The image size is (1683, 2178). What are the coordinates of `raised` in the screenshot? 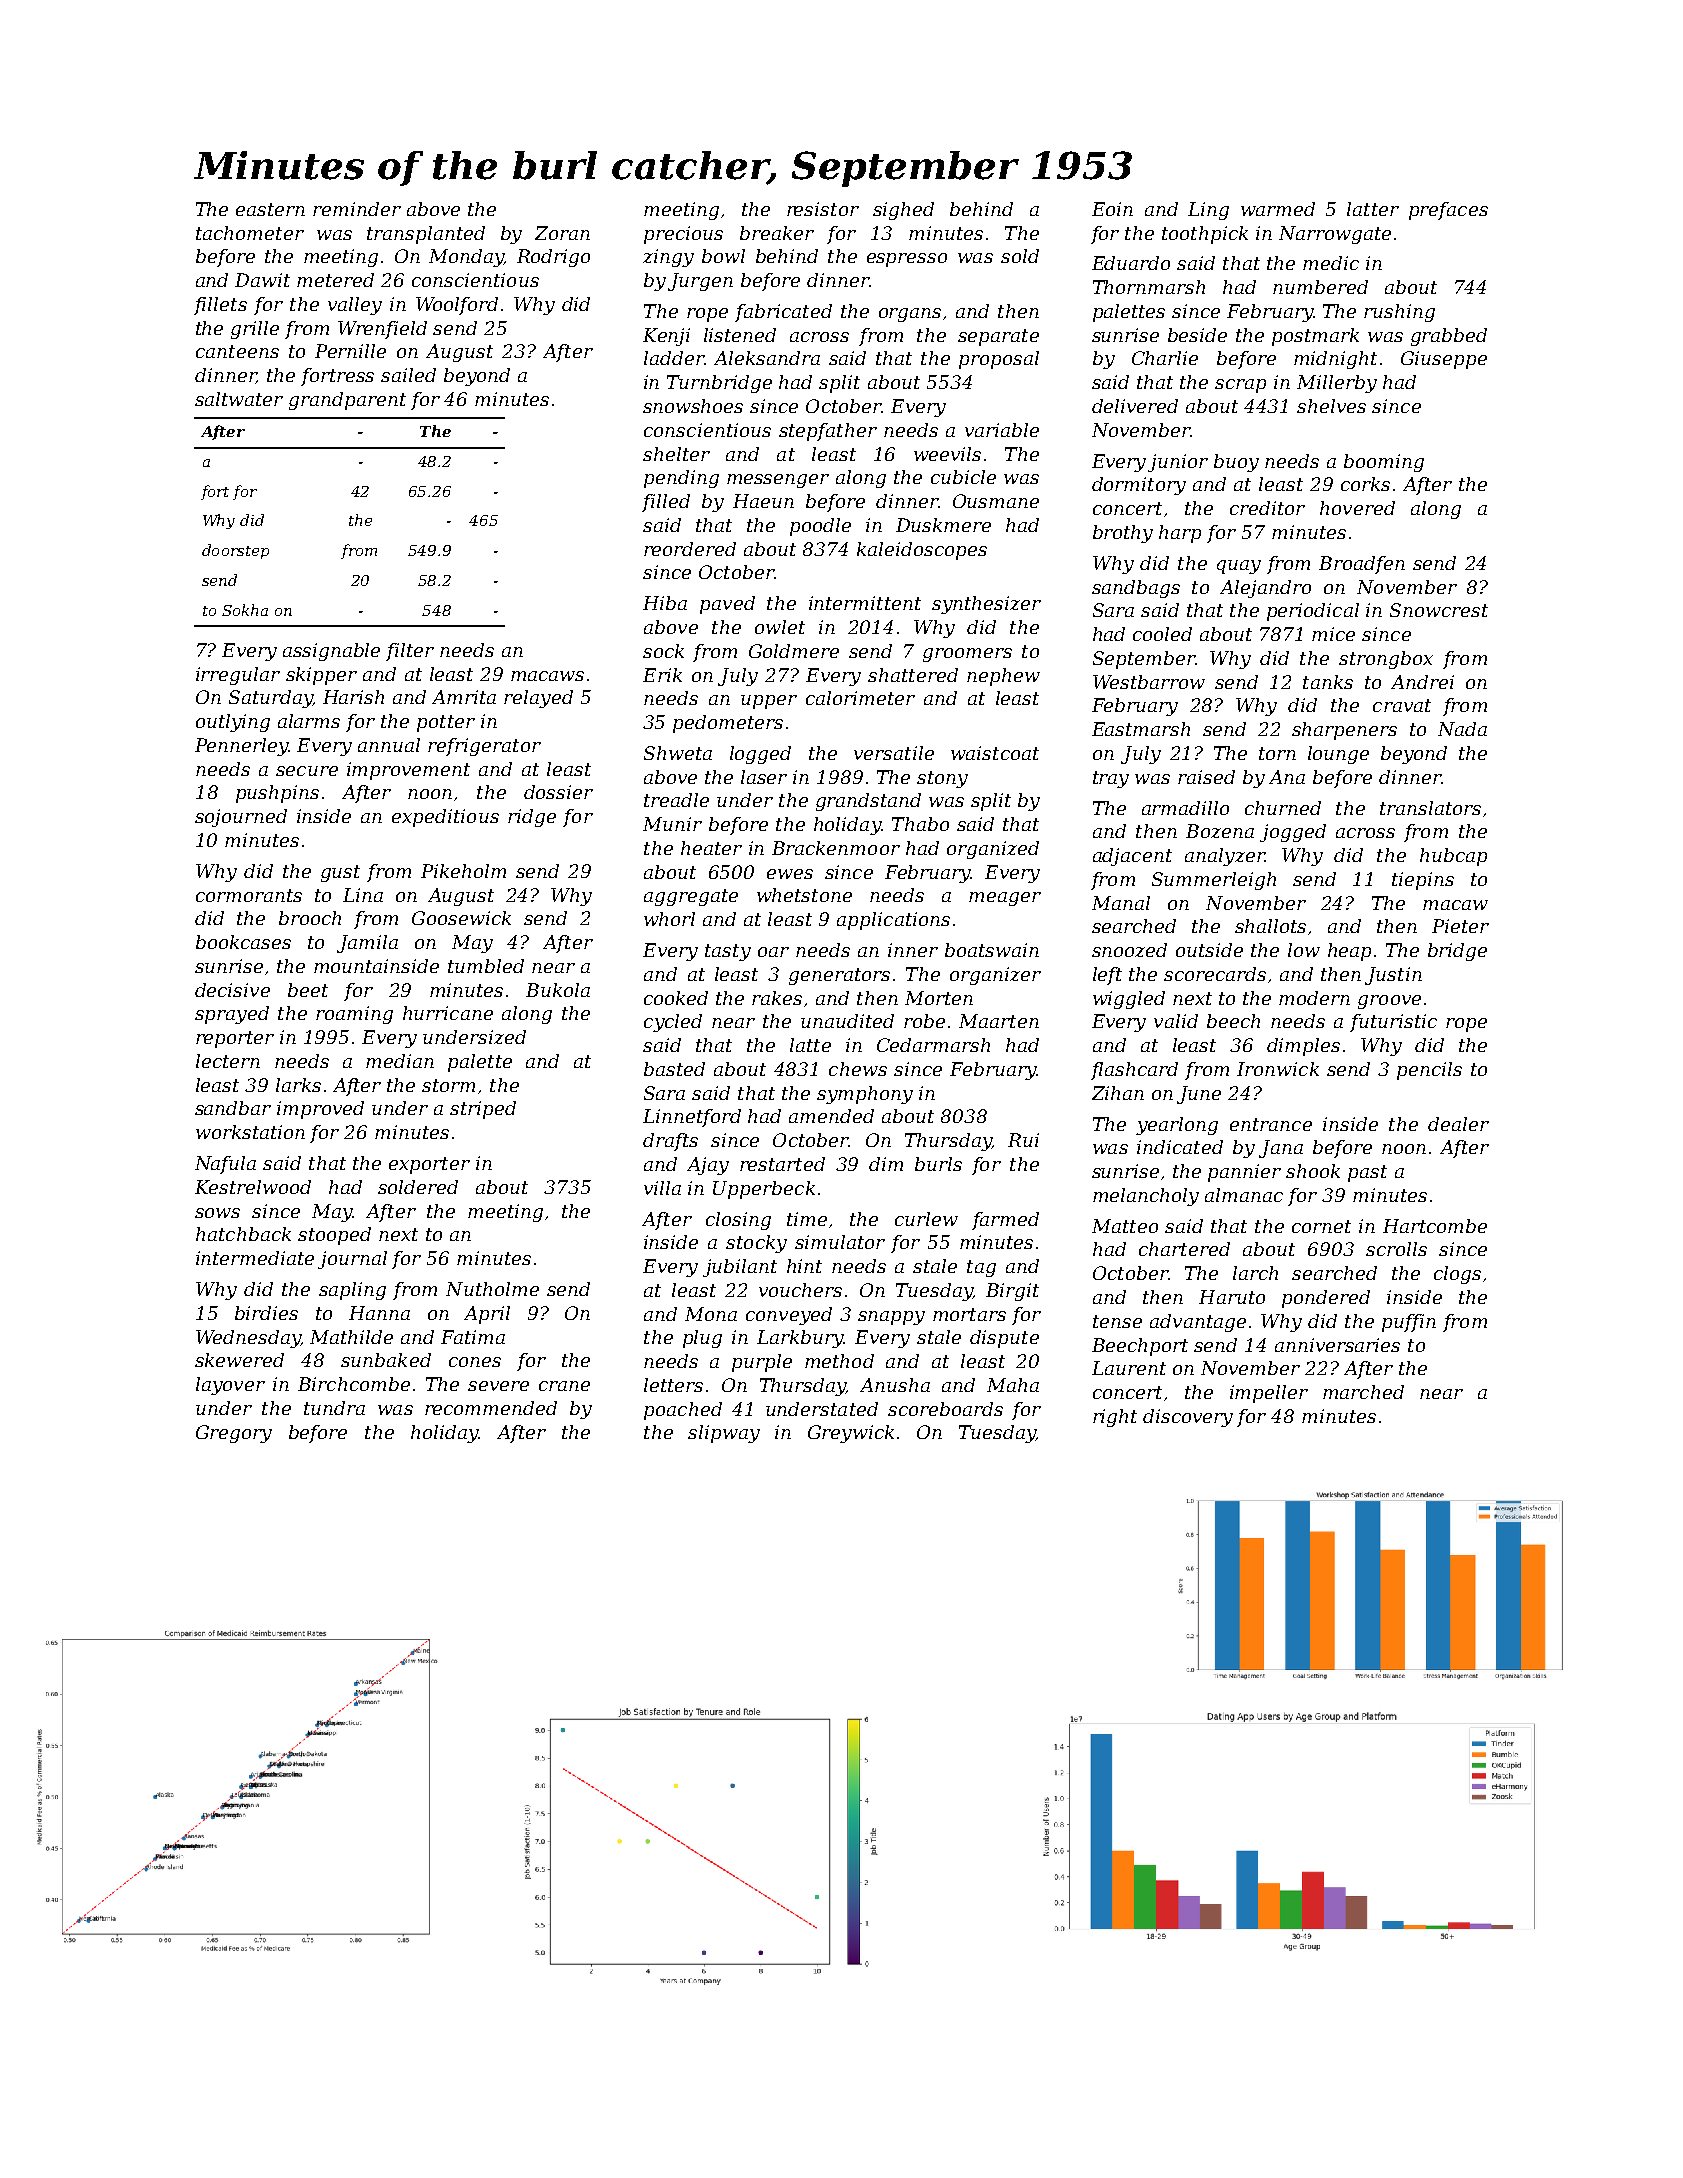 It's located at (1206, 777).
